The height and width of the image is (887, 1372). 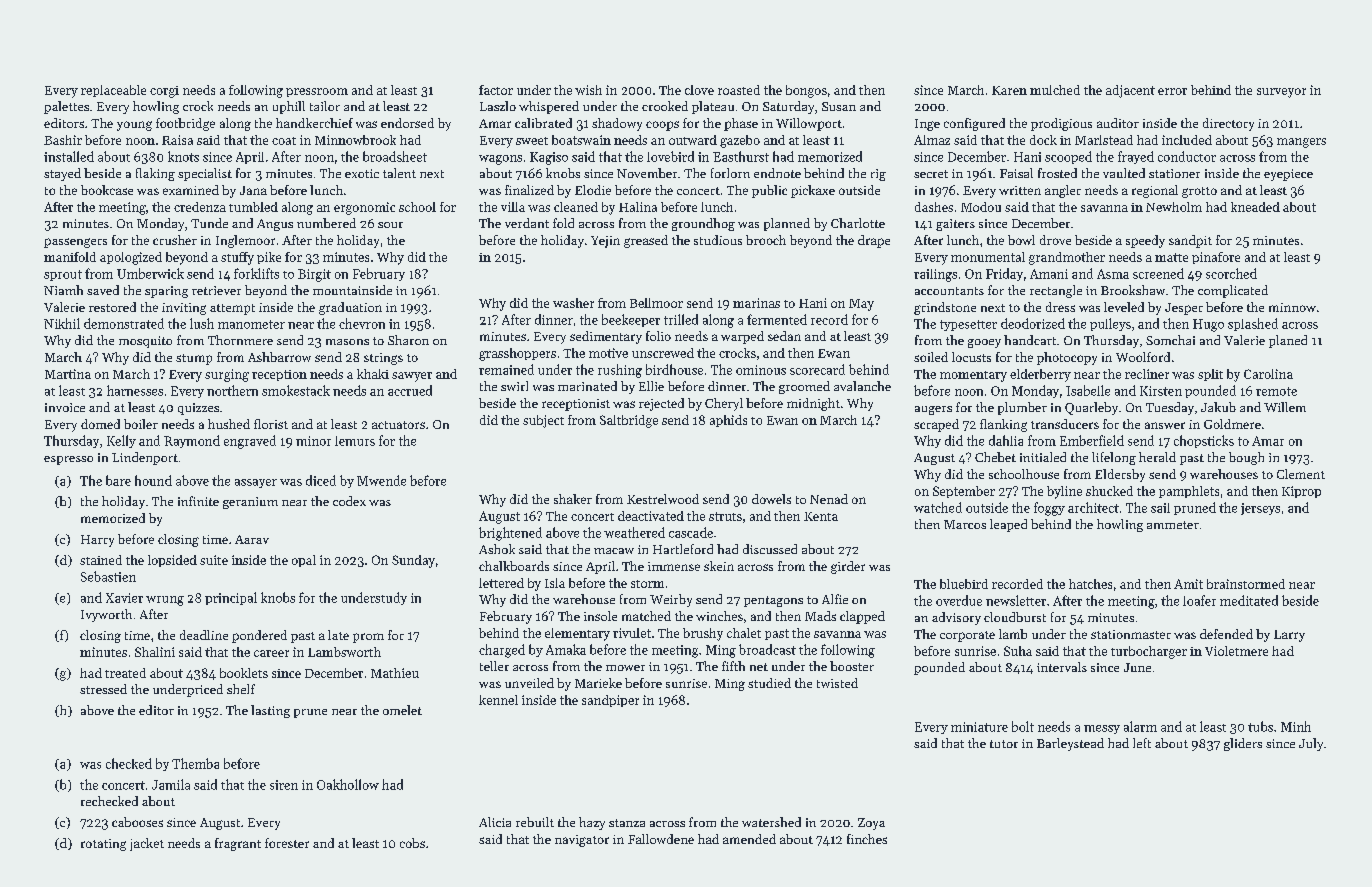 I want to click on subject, so click(x=543, y=421).
